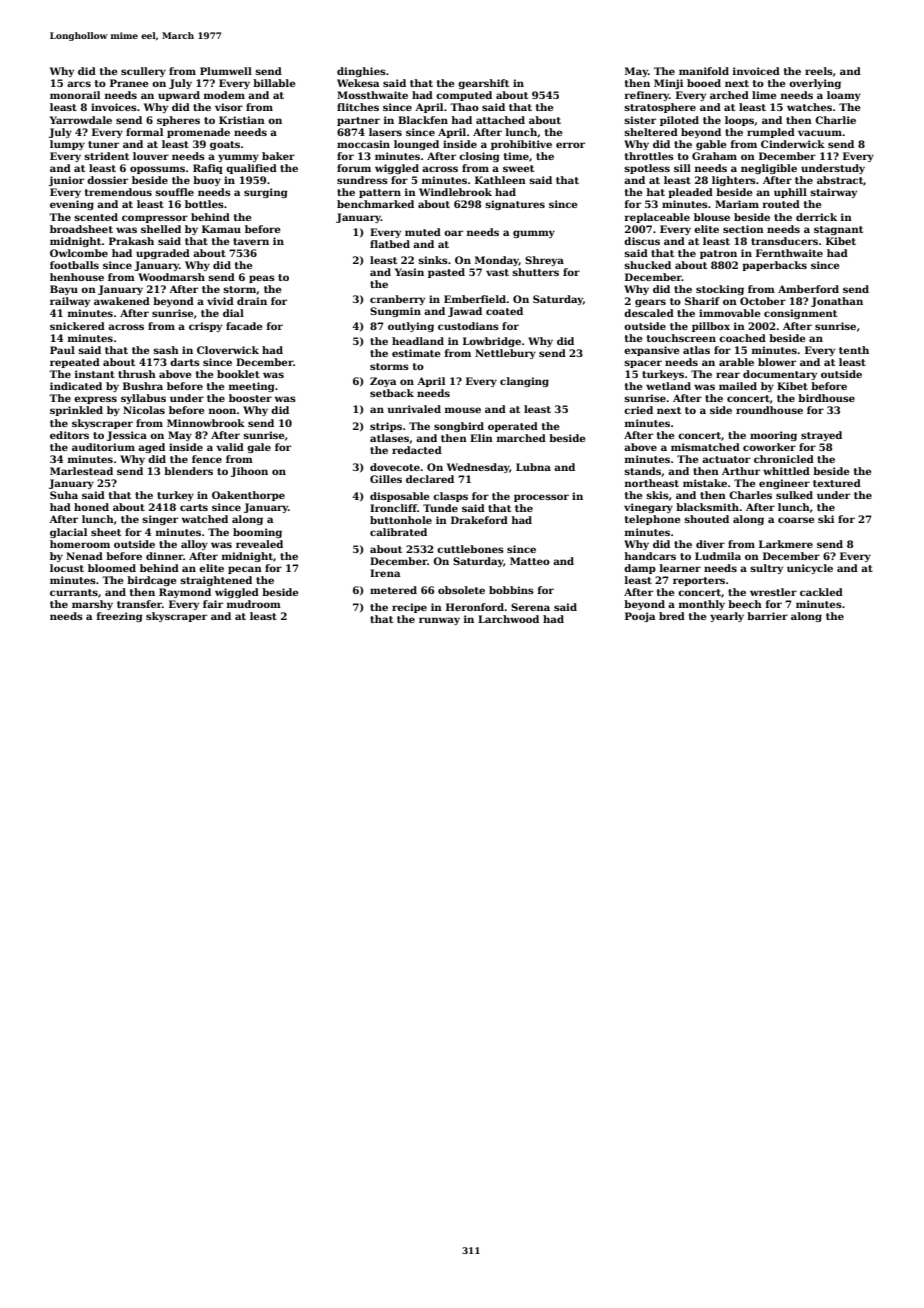  Describe the element at coordinates (439, 621) in the document. I see `runway` at that location.
